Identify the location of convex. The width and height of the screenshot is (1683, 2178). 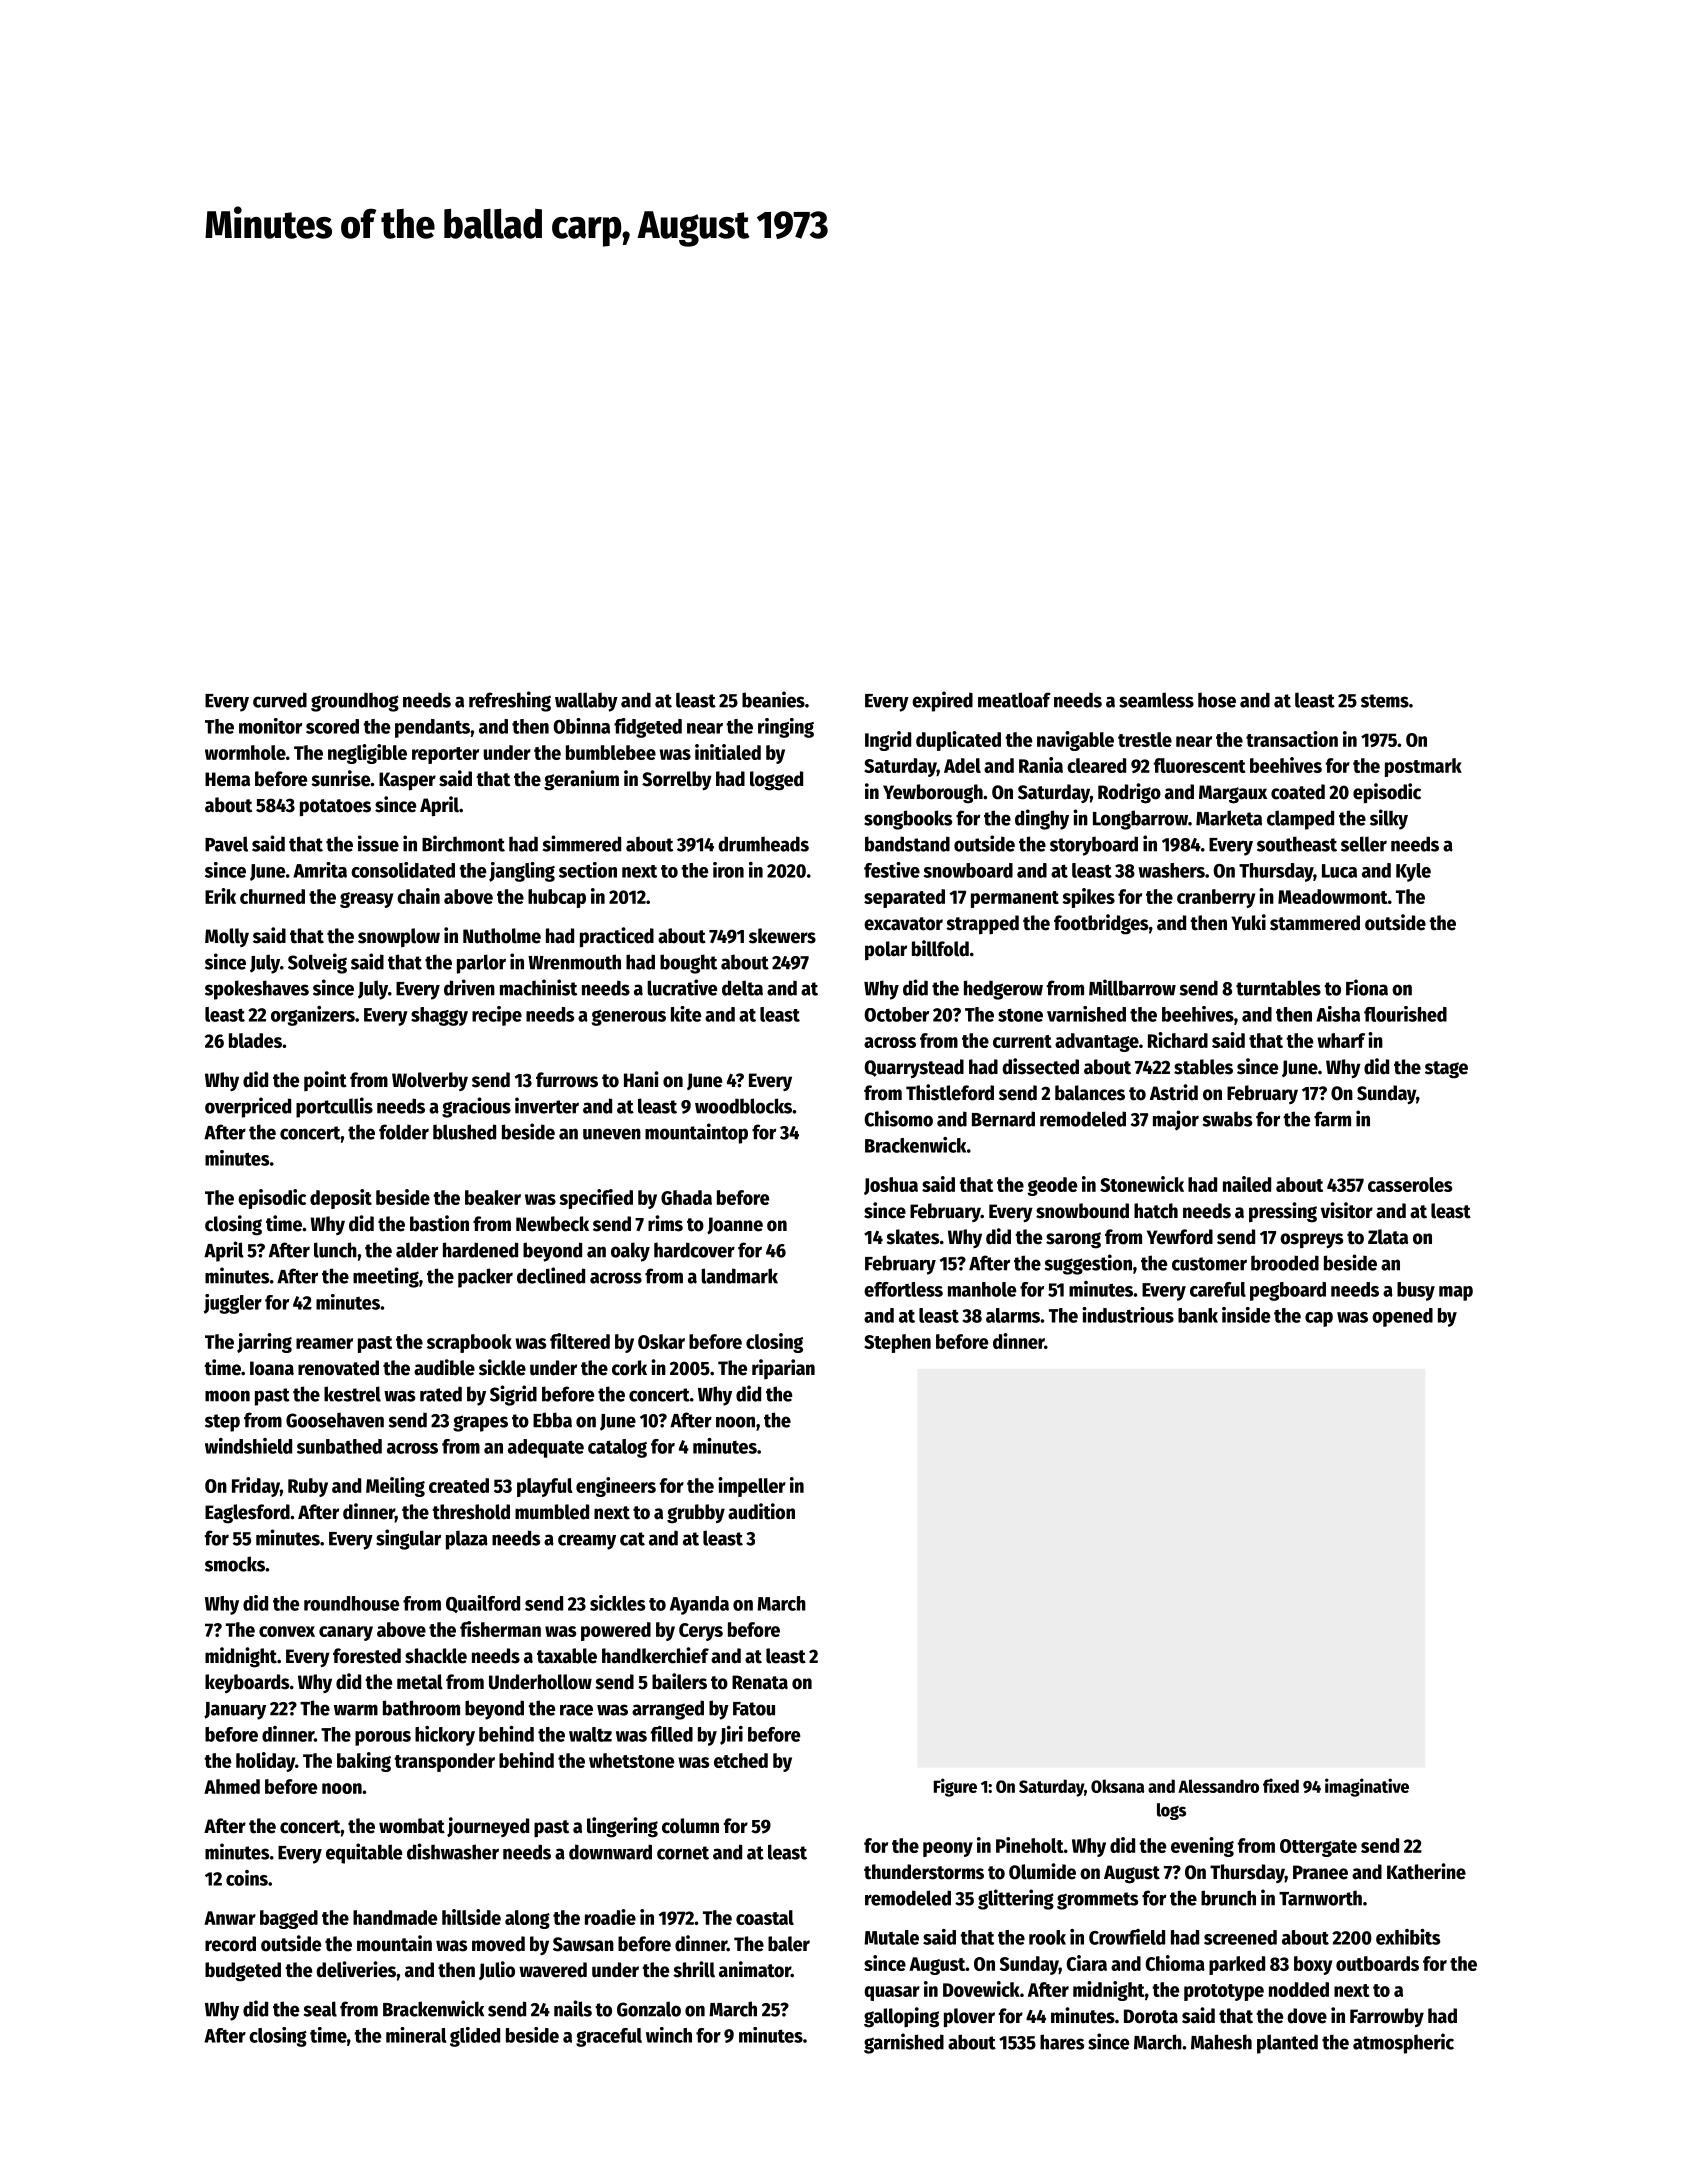
(287, 1631).
